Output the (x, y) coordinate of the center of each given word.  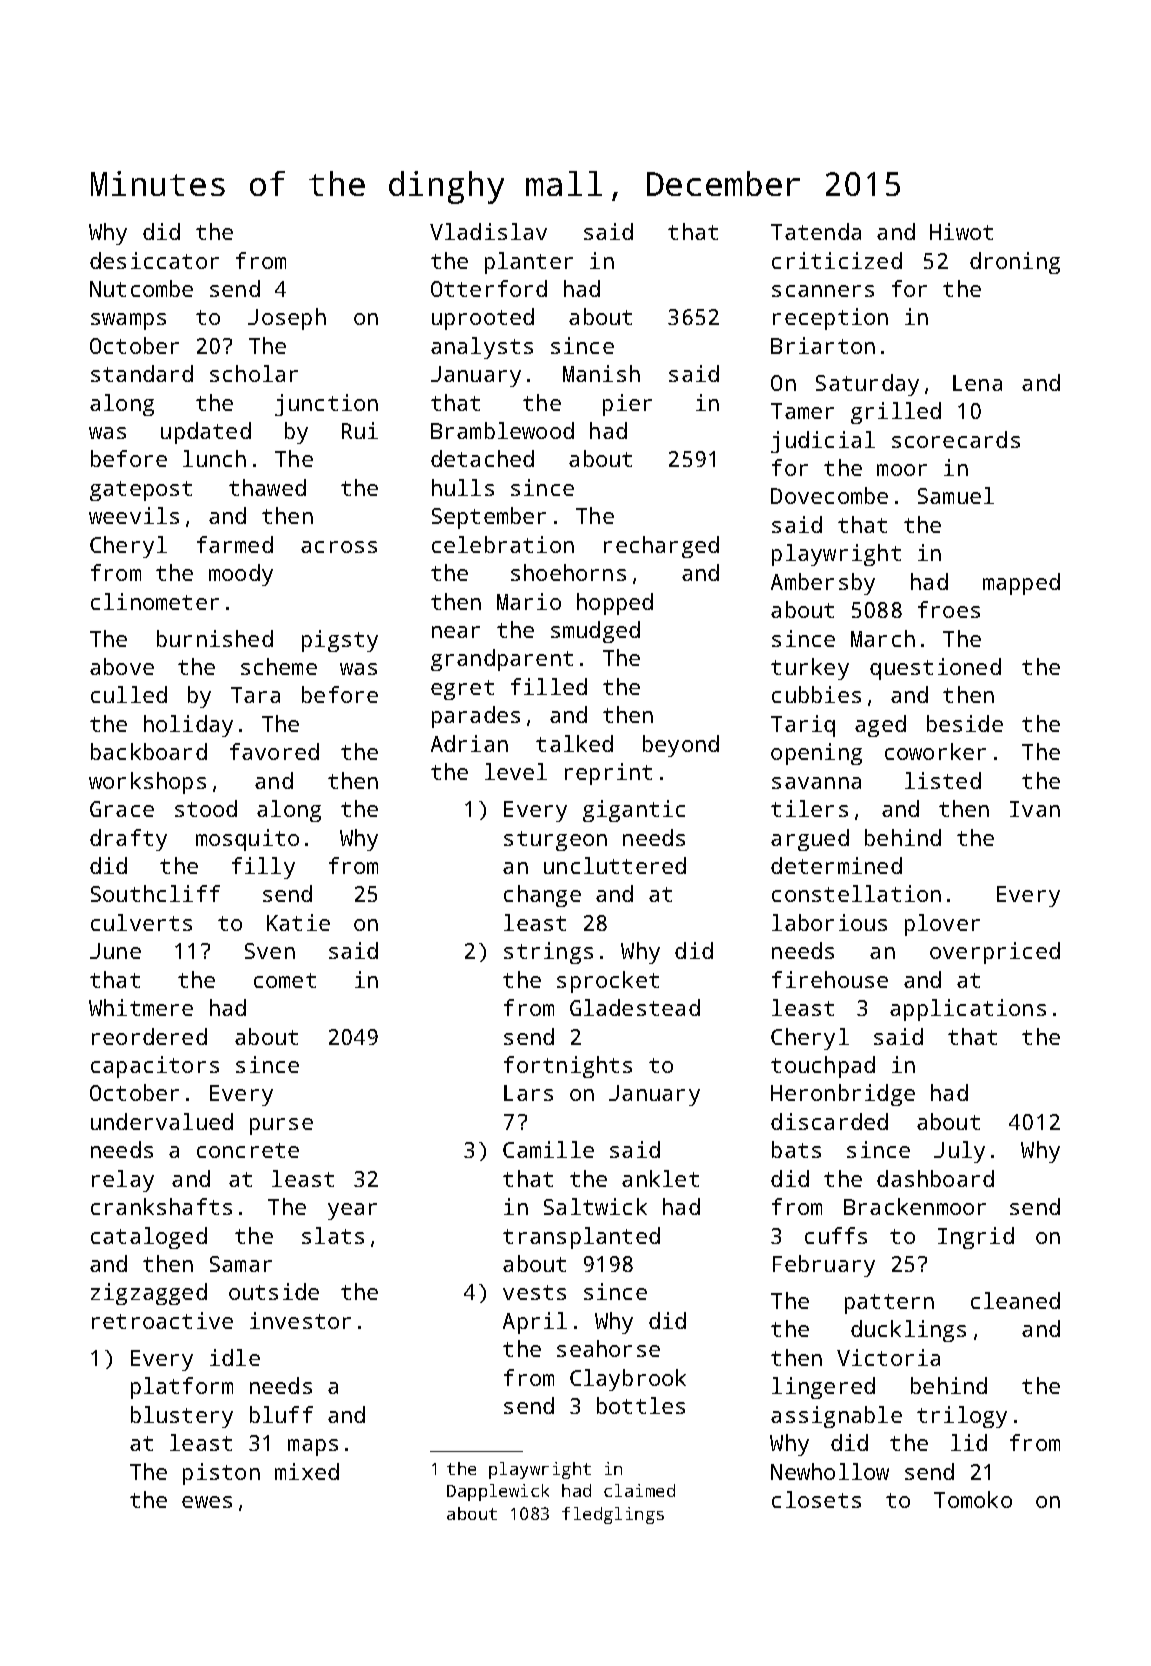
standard (142, 373)
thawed (267, 487)
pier (627, 405)
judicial (823, 442)
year (352, 1211)
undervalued (162, 1121)
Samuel (956, 495)
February (824, 1266)
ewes (207, 1502)
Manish (601, 373)
